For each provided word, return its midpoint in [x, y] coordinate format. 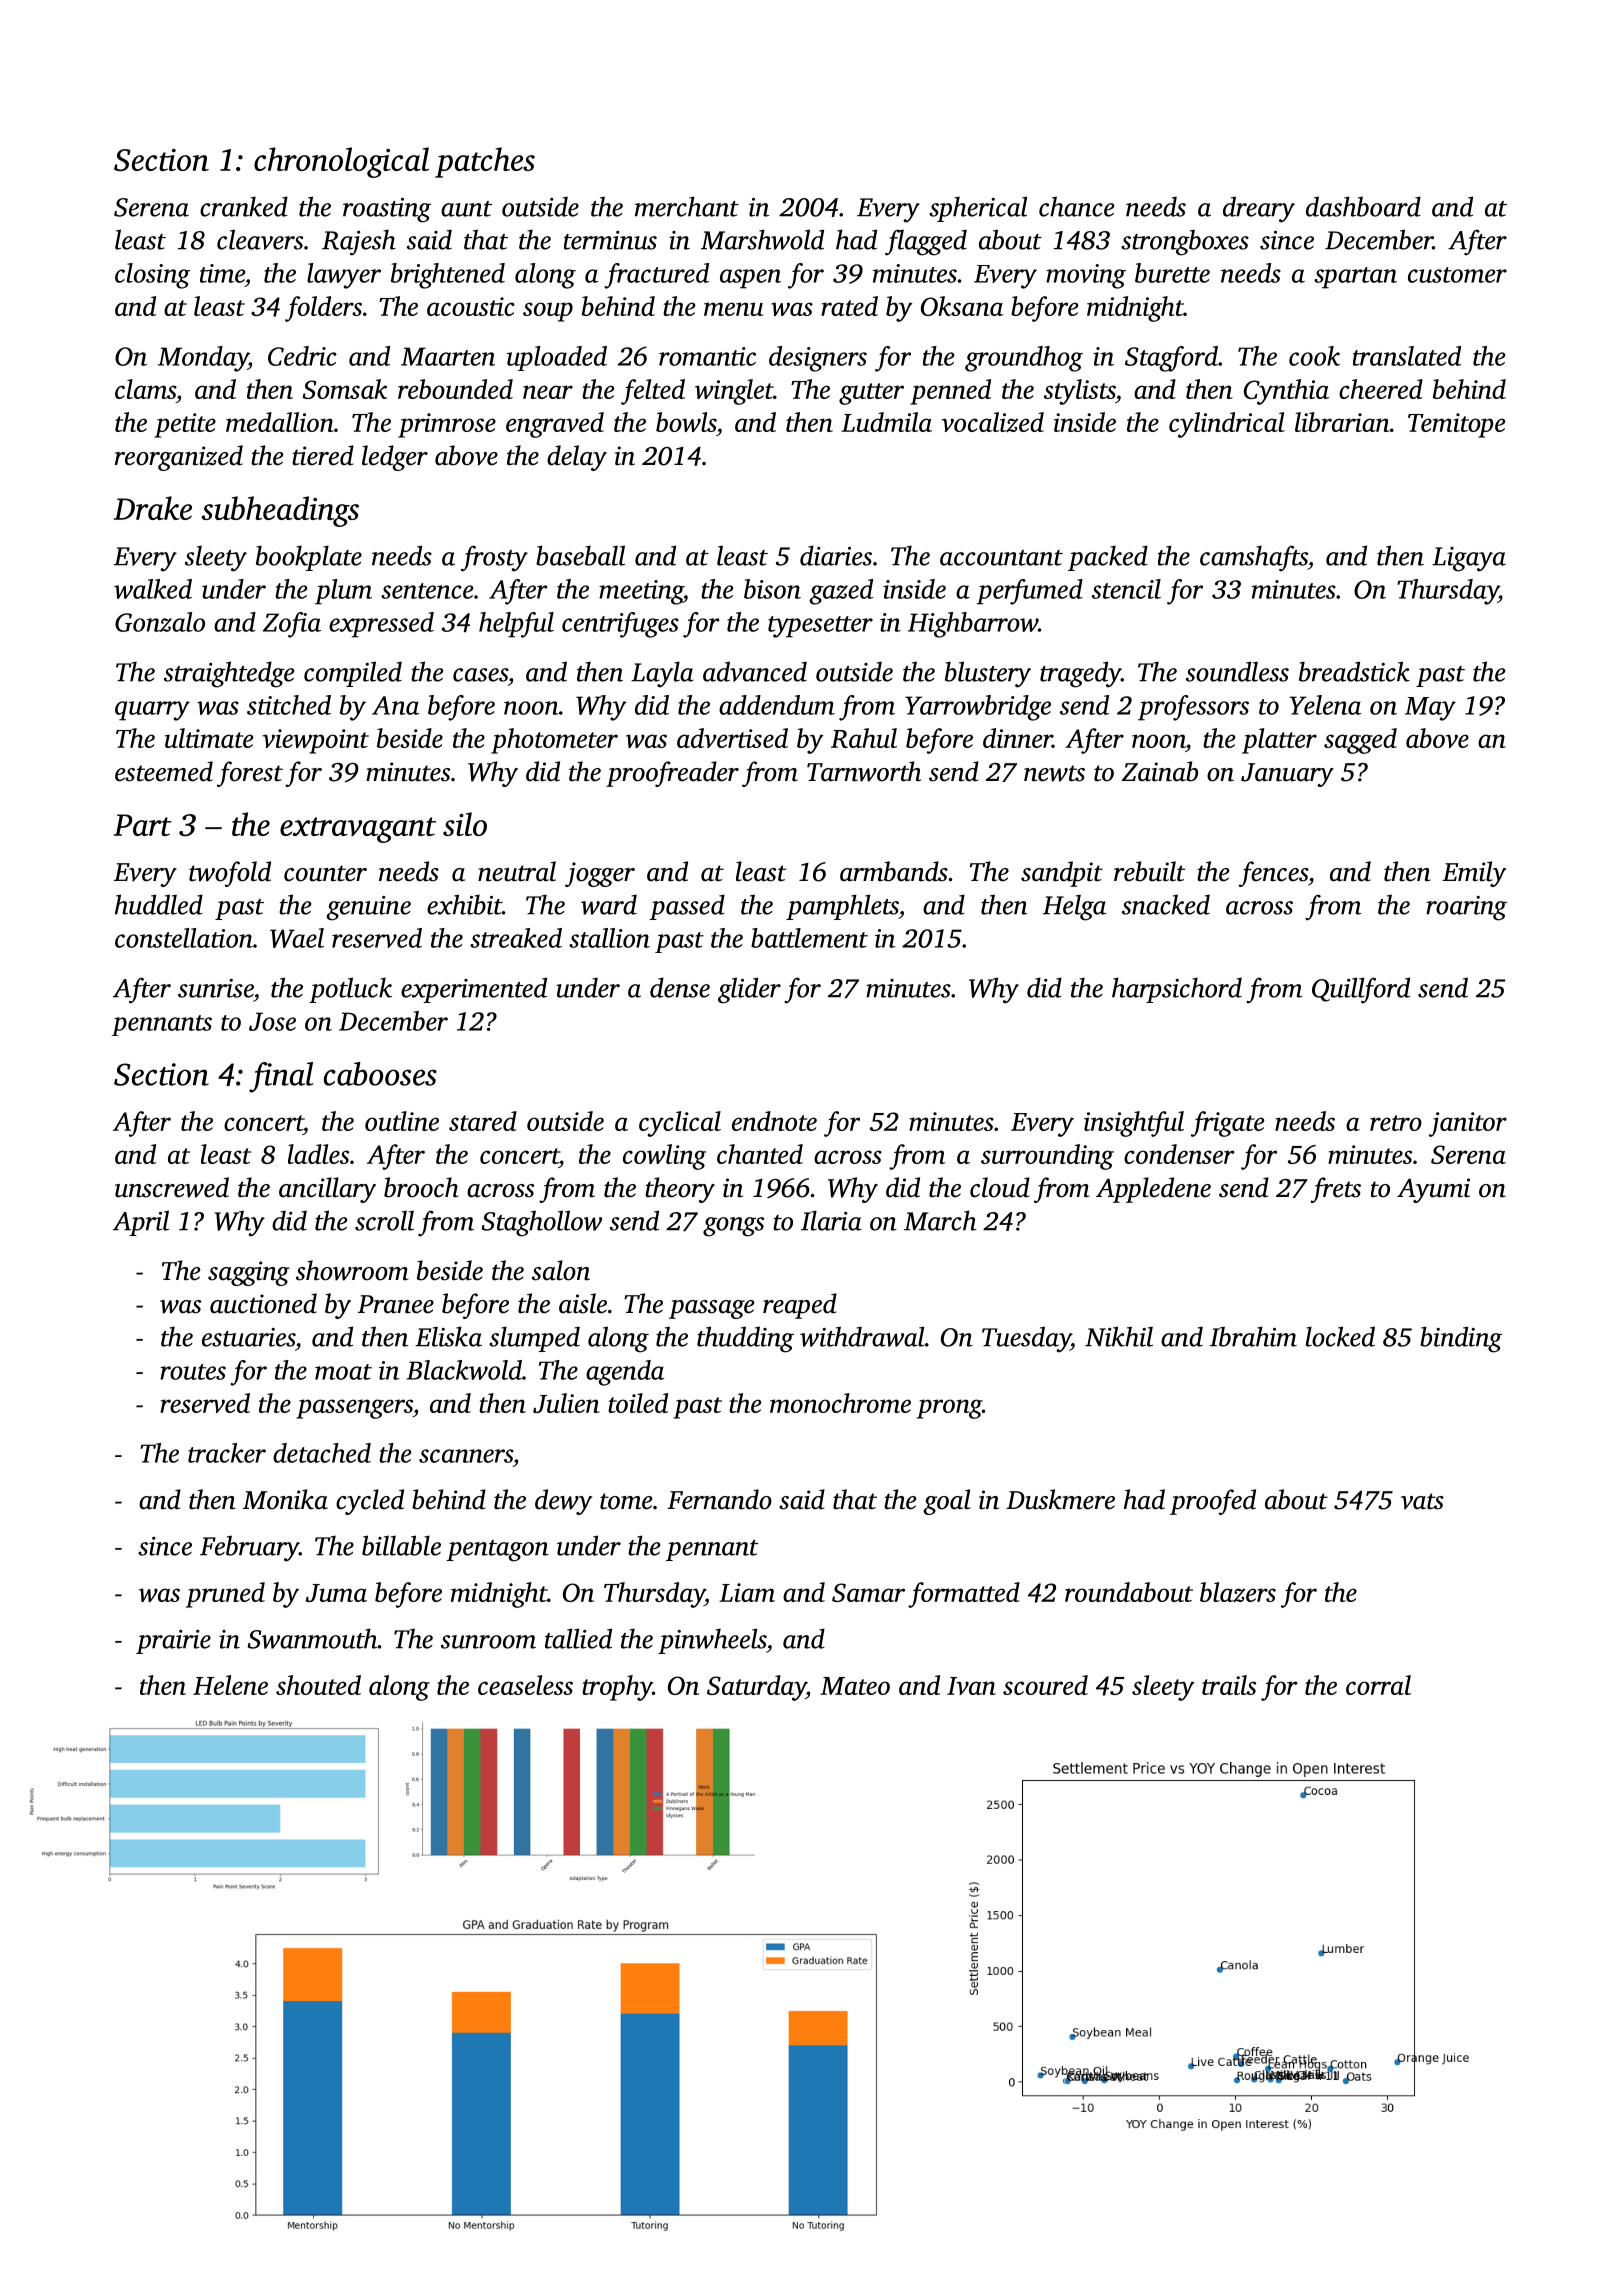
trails [1229, 1685]
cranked [244, 206]
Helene [230, 1685]
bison [772, 589]
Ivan [971, 1686]
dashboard [1363, 206]
